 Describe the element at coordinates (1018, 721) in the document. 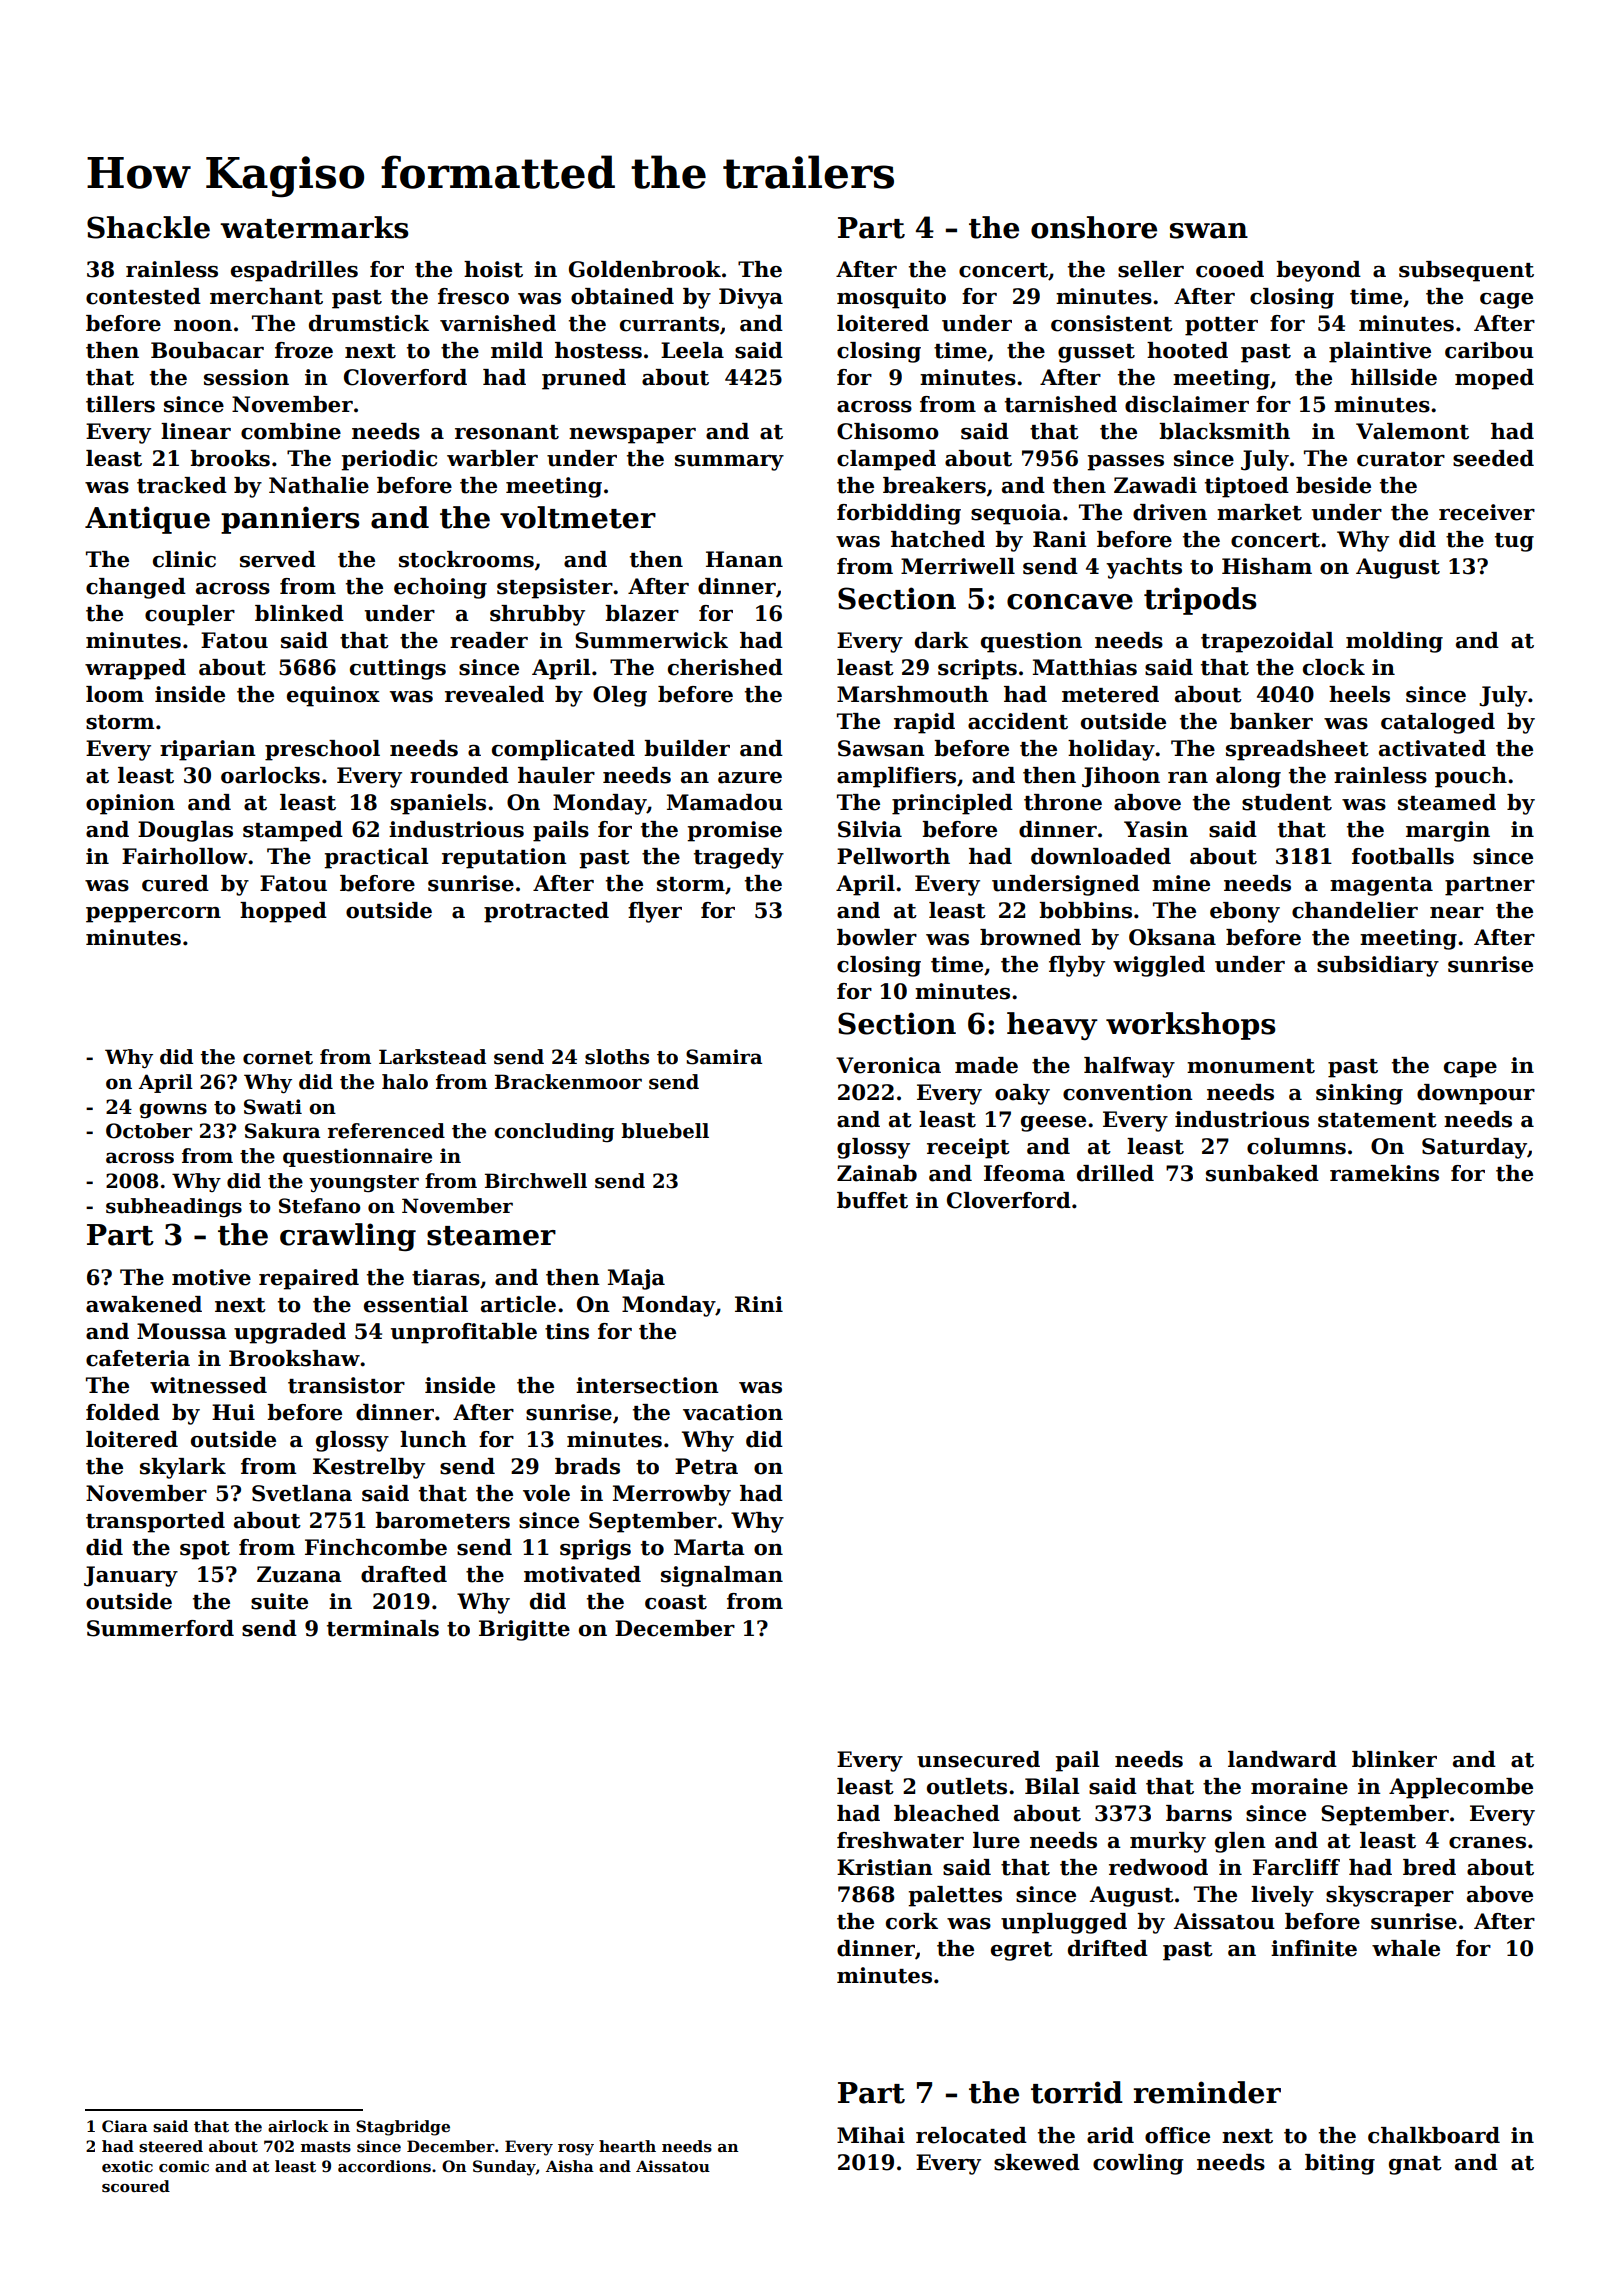

I see `accident` at that location.
